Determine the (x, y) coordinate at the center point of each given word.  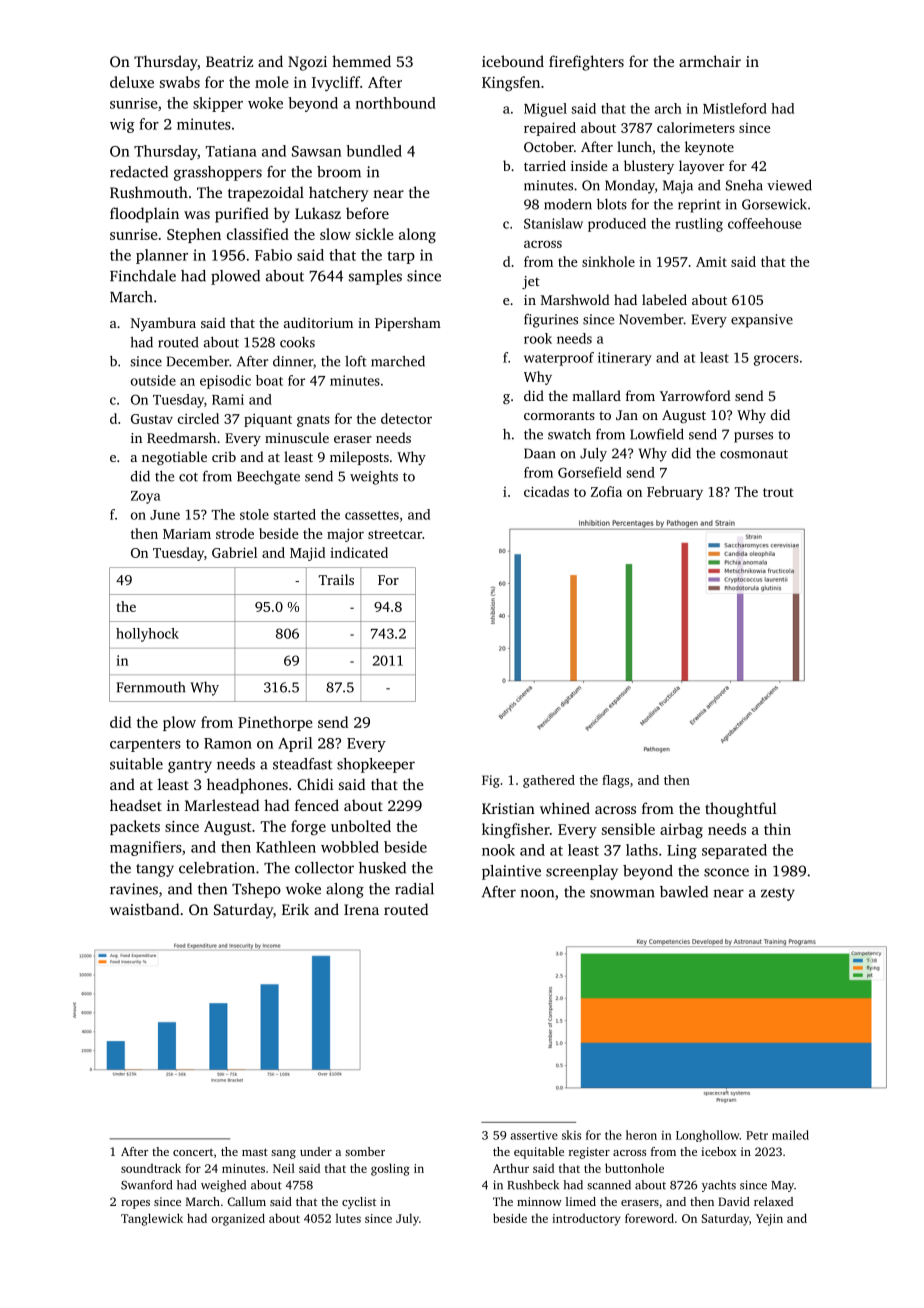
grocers (776, 360)
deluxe (132, 82)
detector (406, 418)
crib (224, 456)
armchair (710, 61)
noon (537, 893)
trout (778, 492)
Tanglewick (152, 1219)
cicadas (546, 491)
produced (617, 225)
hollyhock (147, 635)
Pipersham (408, 324)
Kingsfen (511, 84)
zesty (778, 894)
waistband (144, 909)
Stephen (194, 235)
